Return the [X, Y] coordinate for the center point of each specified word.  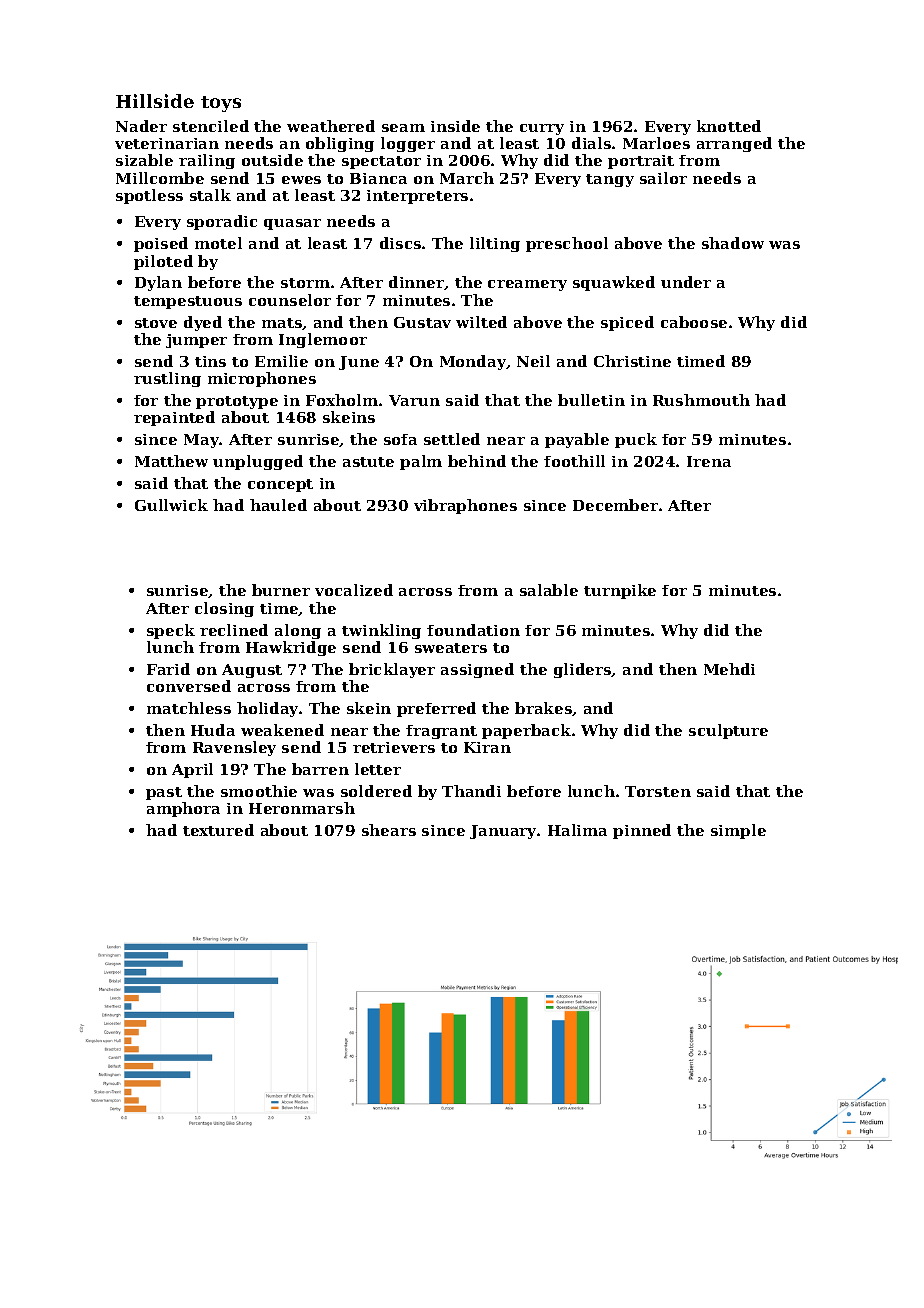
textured [218, 830]
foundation [473, 630]
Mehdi [729, 669]
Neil [533, 361]
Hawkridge [291, 648]
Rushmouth [701, 400]
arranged [734, 144]
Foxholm [342, 400]
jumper [196, 341]
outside [272, 160]
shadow [733, 243]
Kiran [487, 747]
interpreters [417, 197]
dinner [417, 283]
